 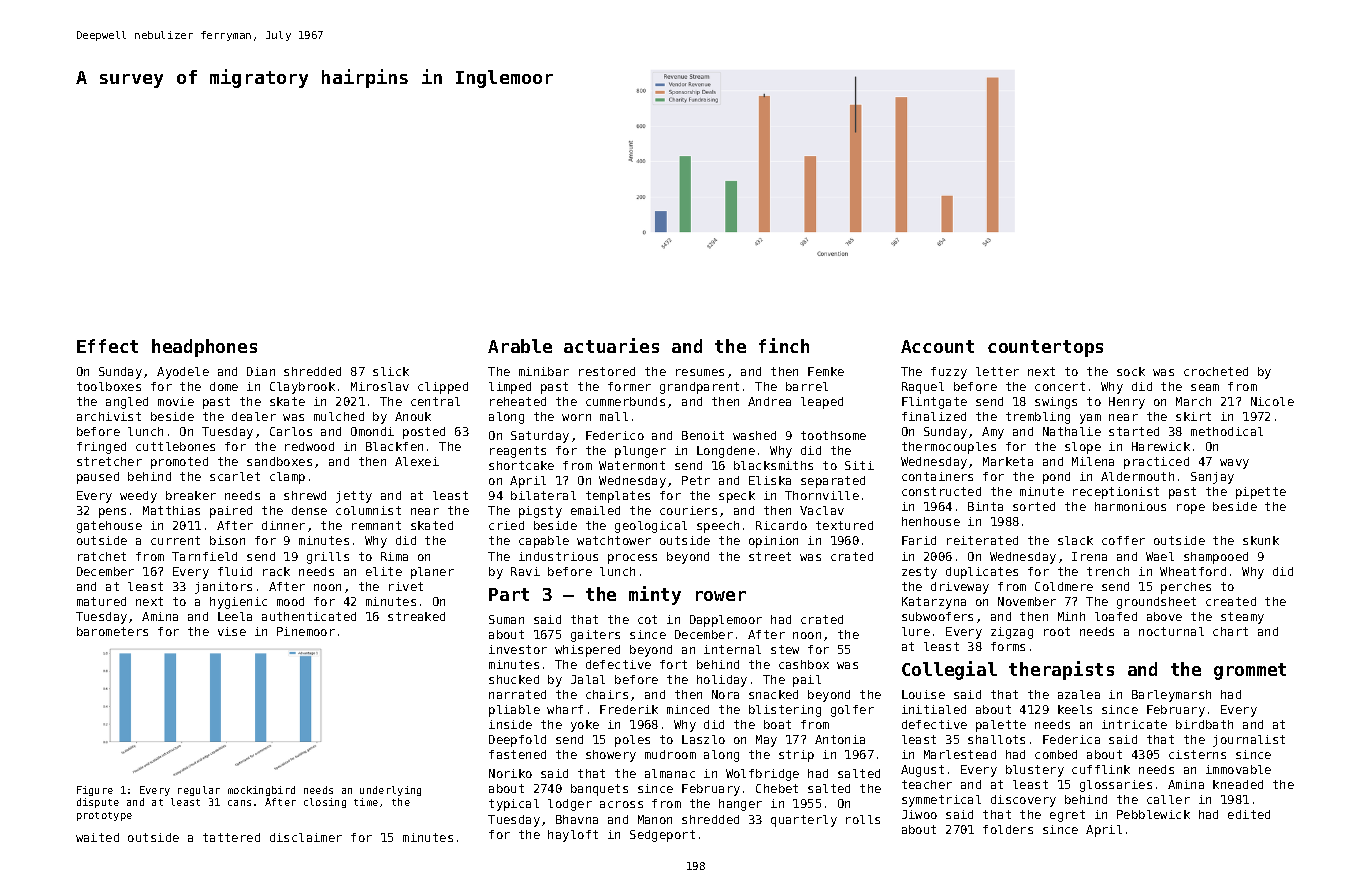 I want to click on barometers, so click(x=112, y=631).
